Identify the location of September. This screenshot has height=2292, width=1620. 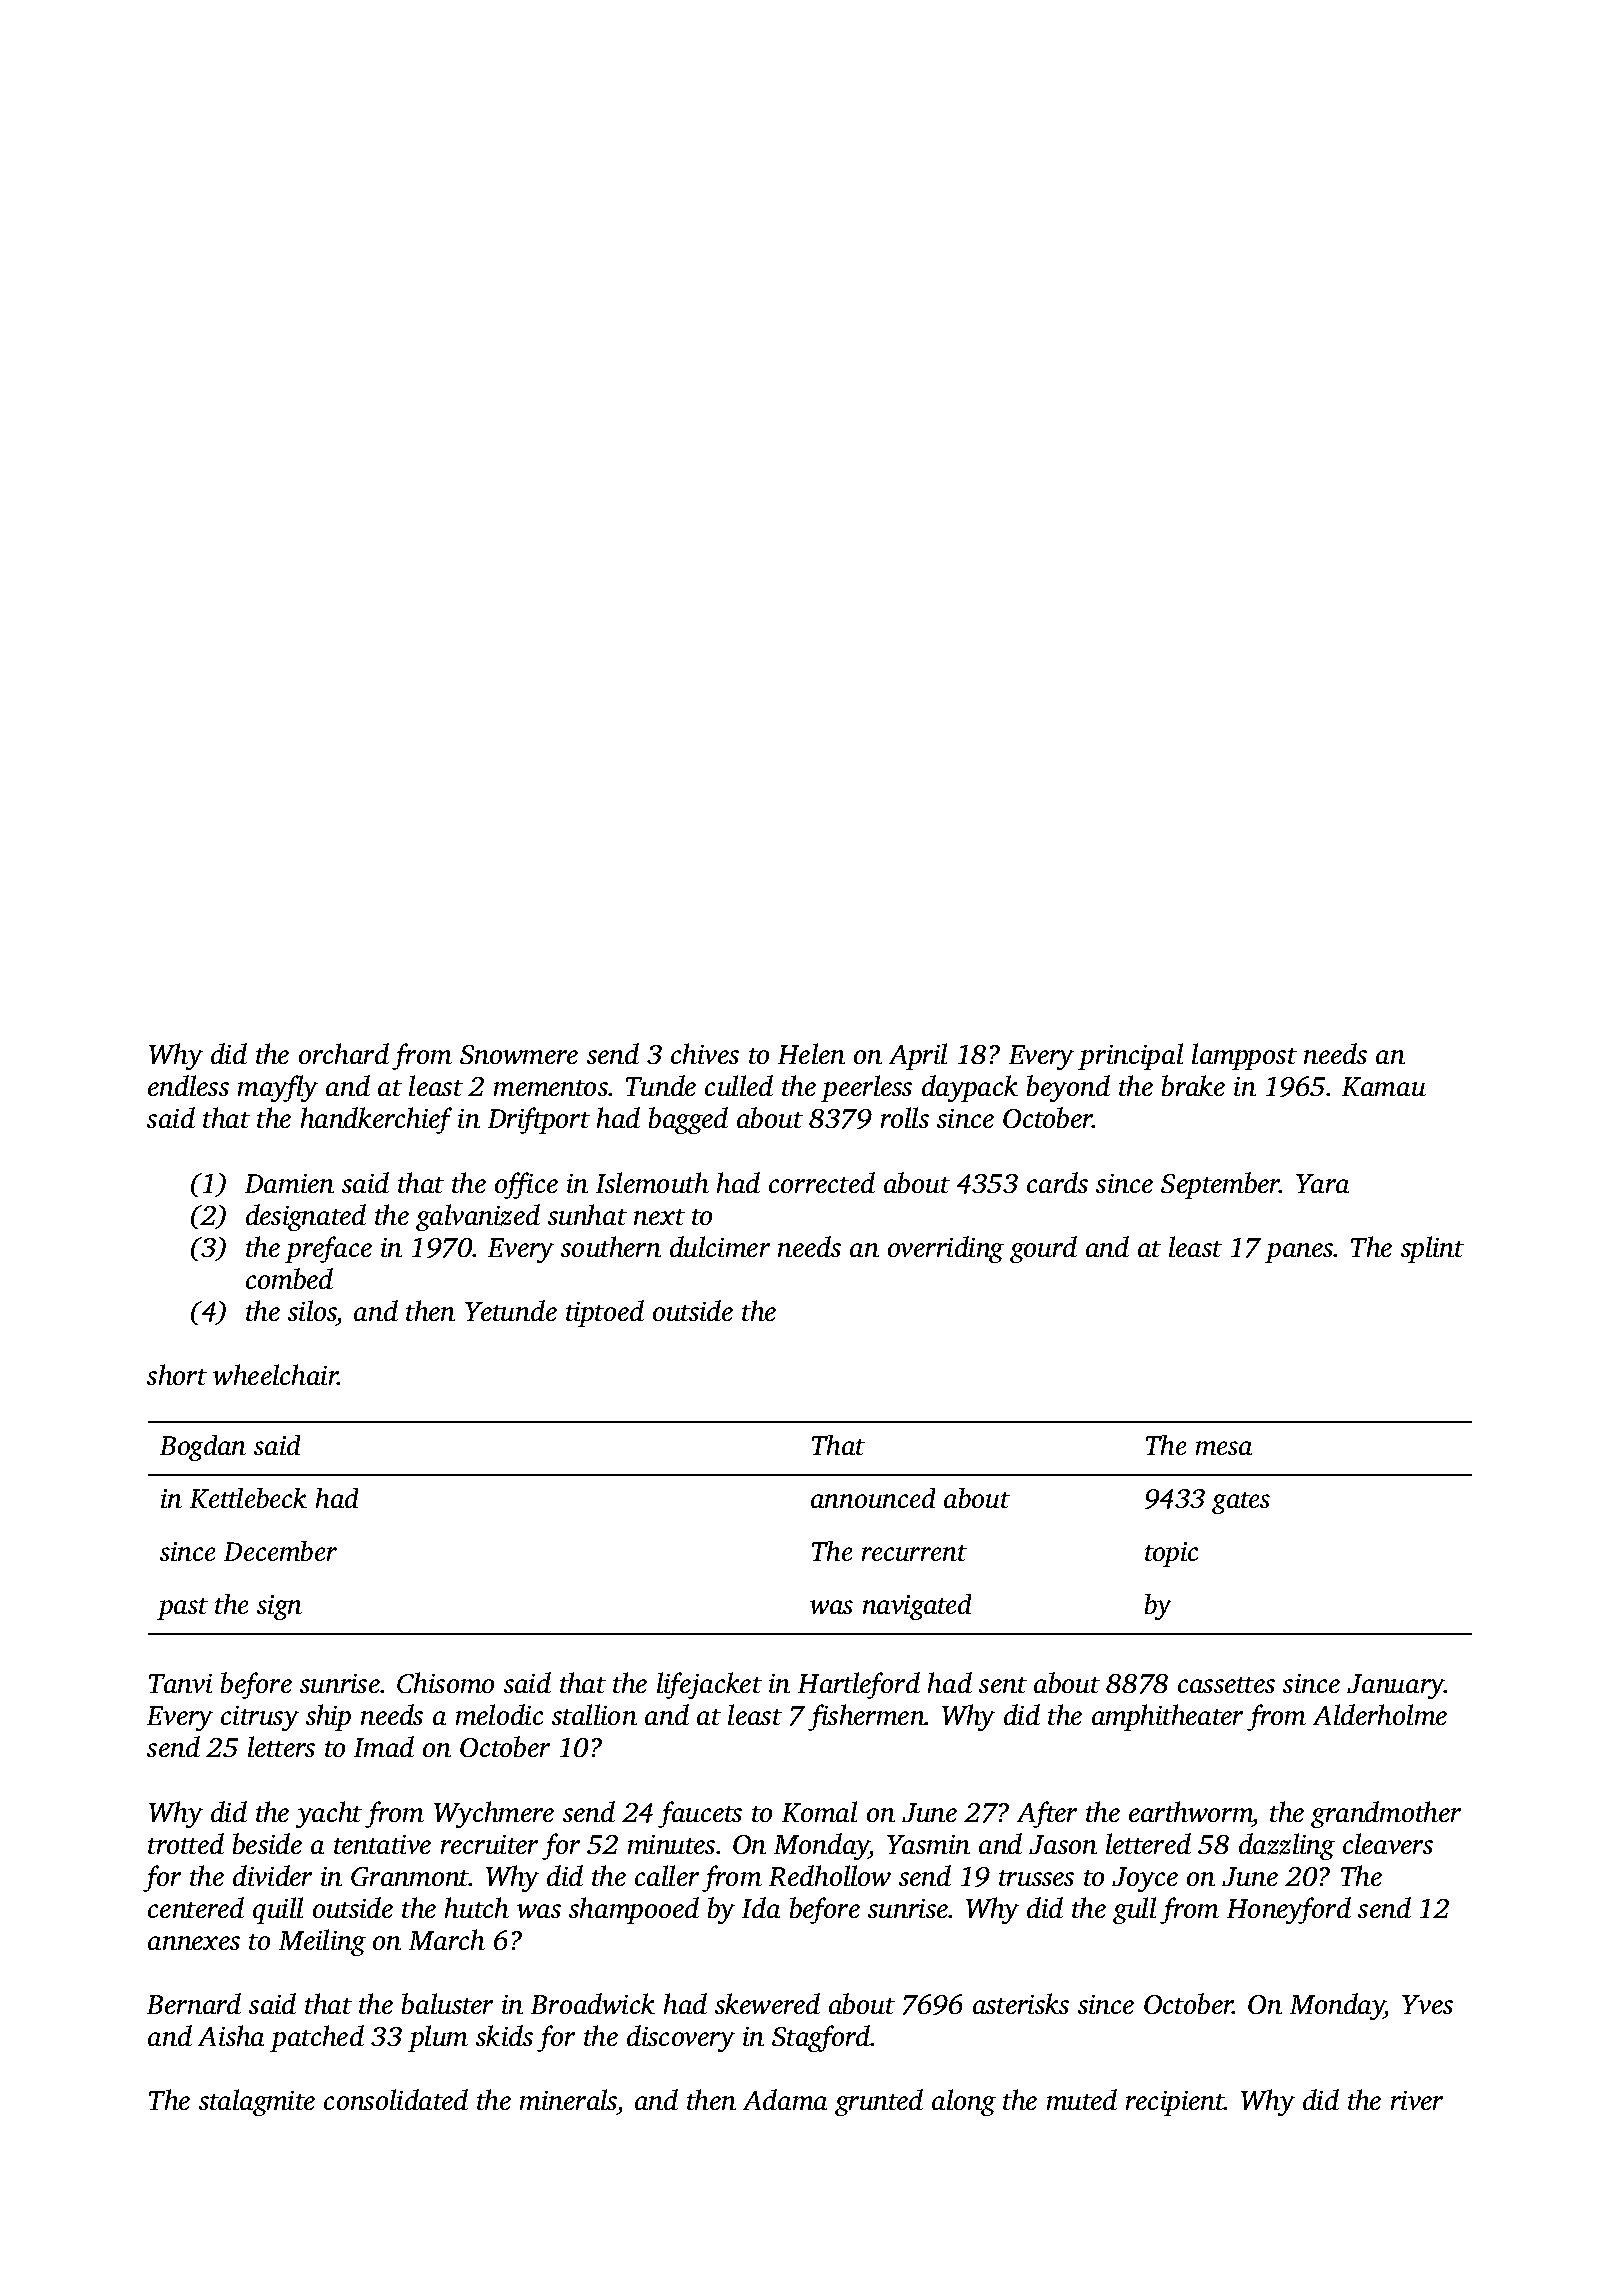
(1220, 1185).
